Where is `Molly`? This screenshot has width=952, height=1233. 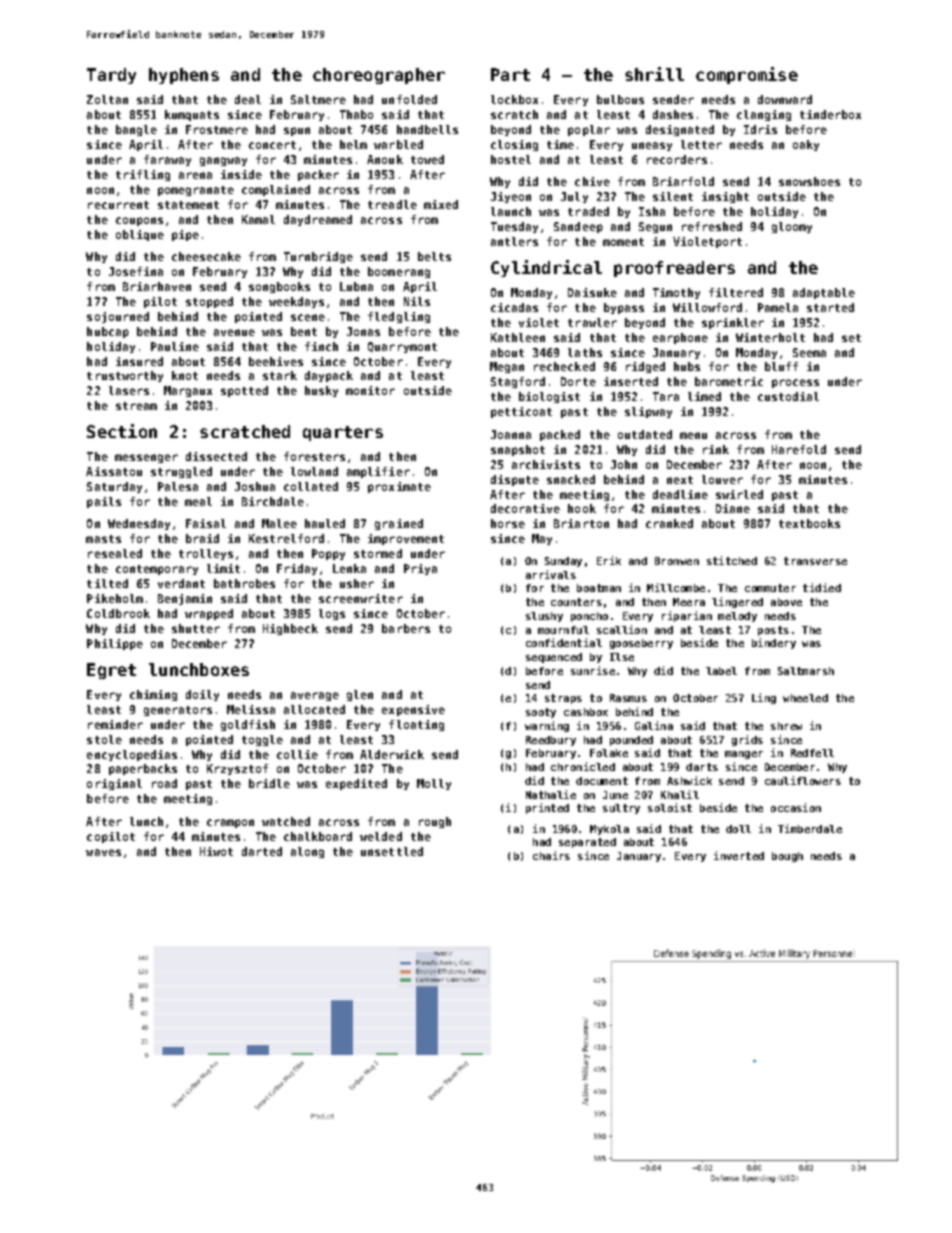
Molly is located at coordinates (434, 784).
